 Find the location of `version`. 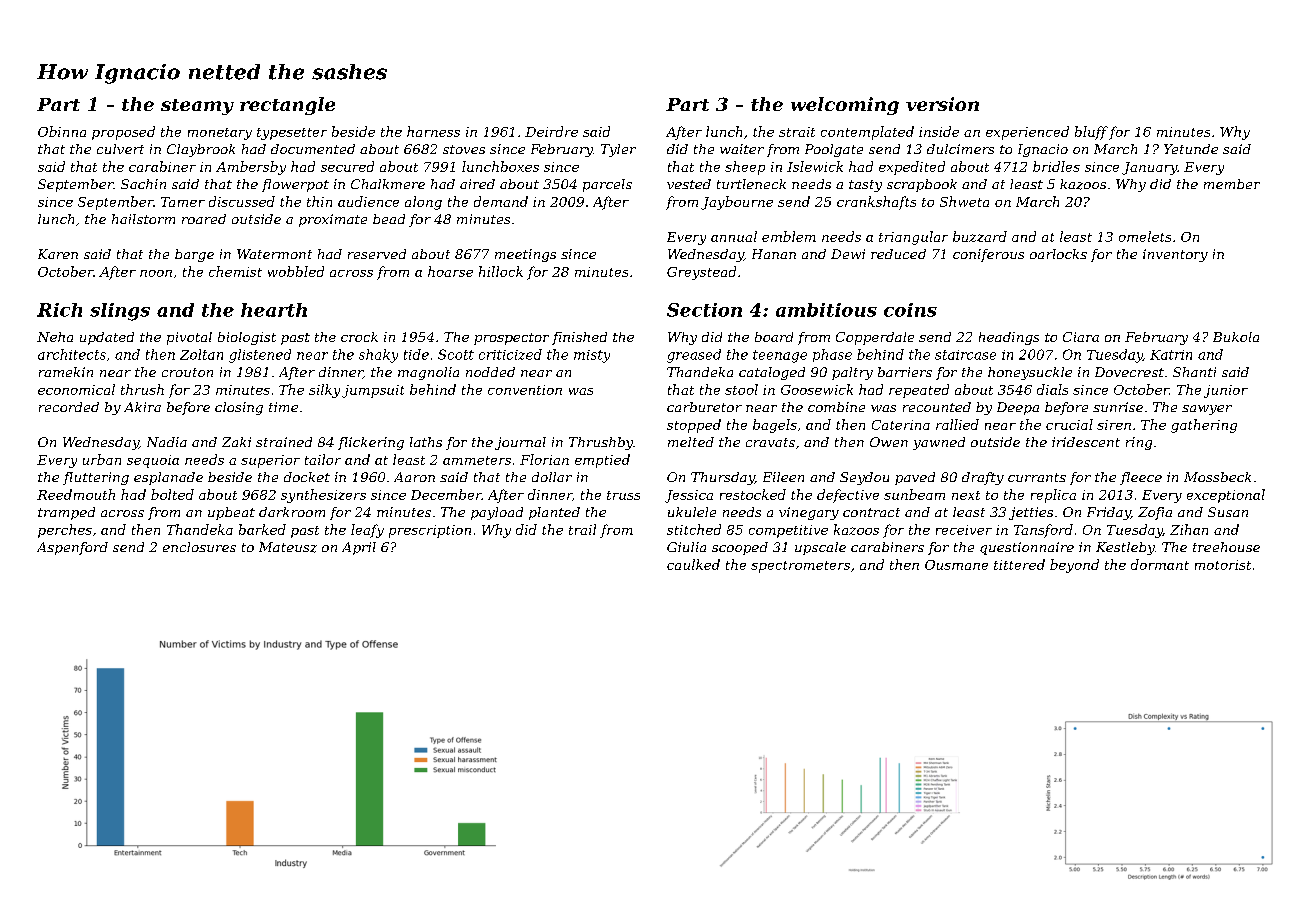

version is located at coordinates (942, 104).
